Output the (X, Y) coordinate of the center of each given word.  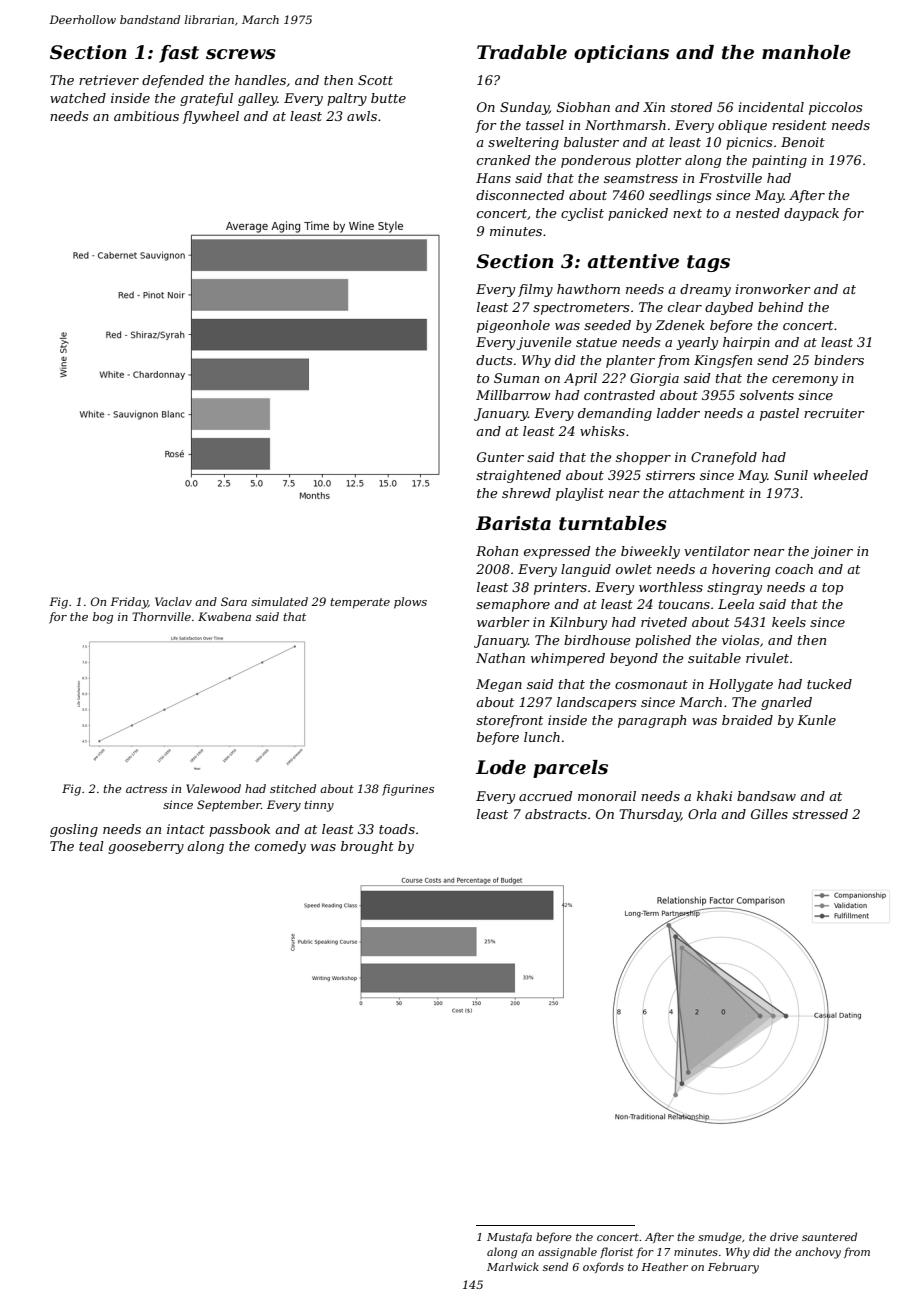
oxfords (603, 1267)
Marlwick (513, 1266)
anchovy (818, 1253)
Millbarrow (513, 395)
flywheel (210, 117)
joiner (832, 552)
